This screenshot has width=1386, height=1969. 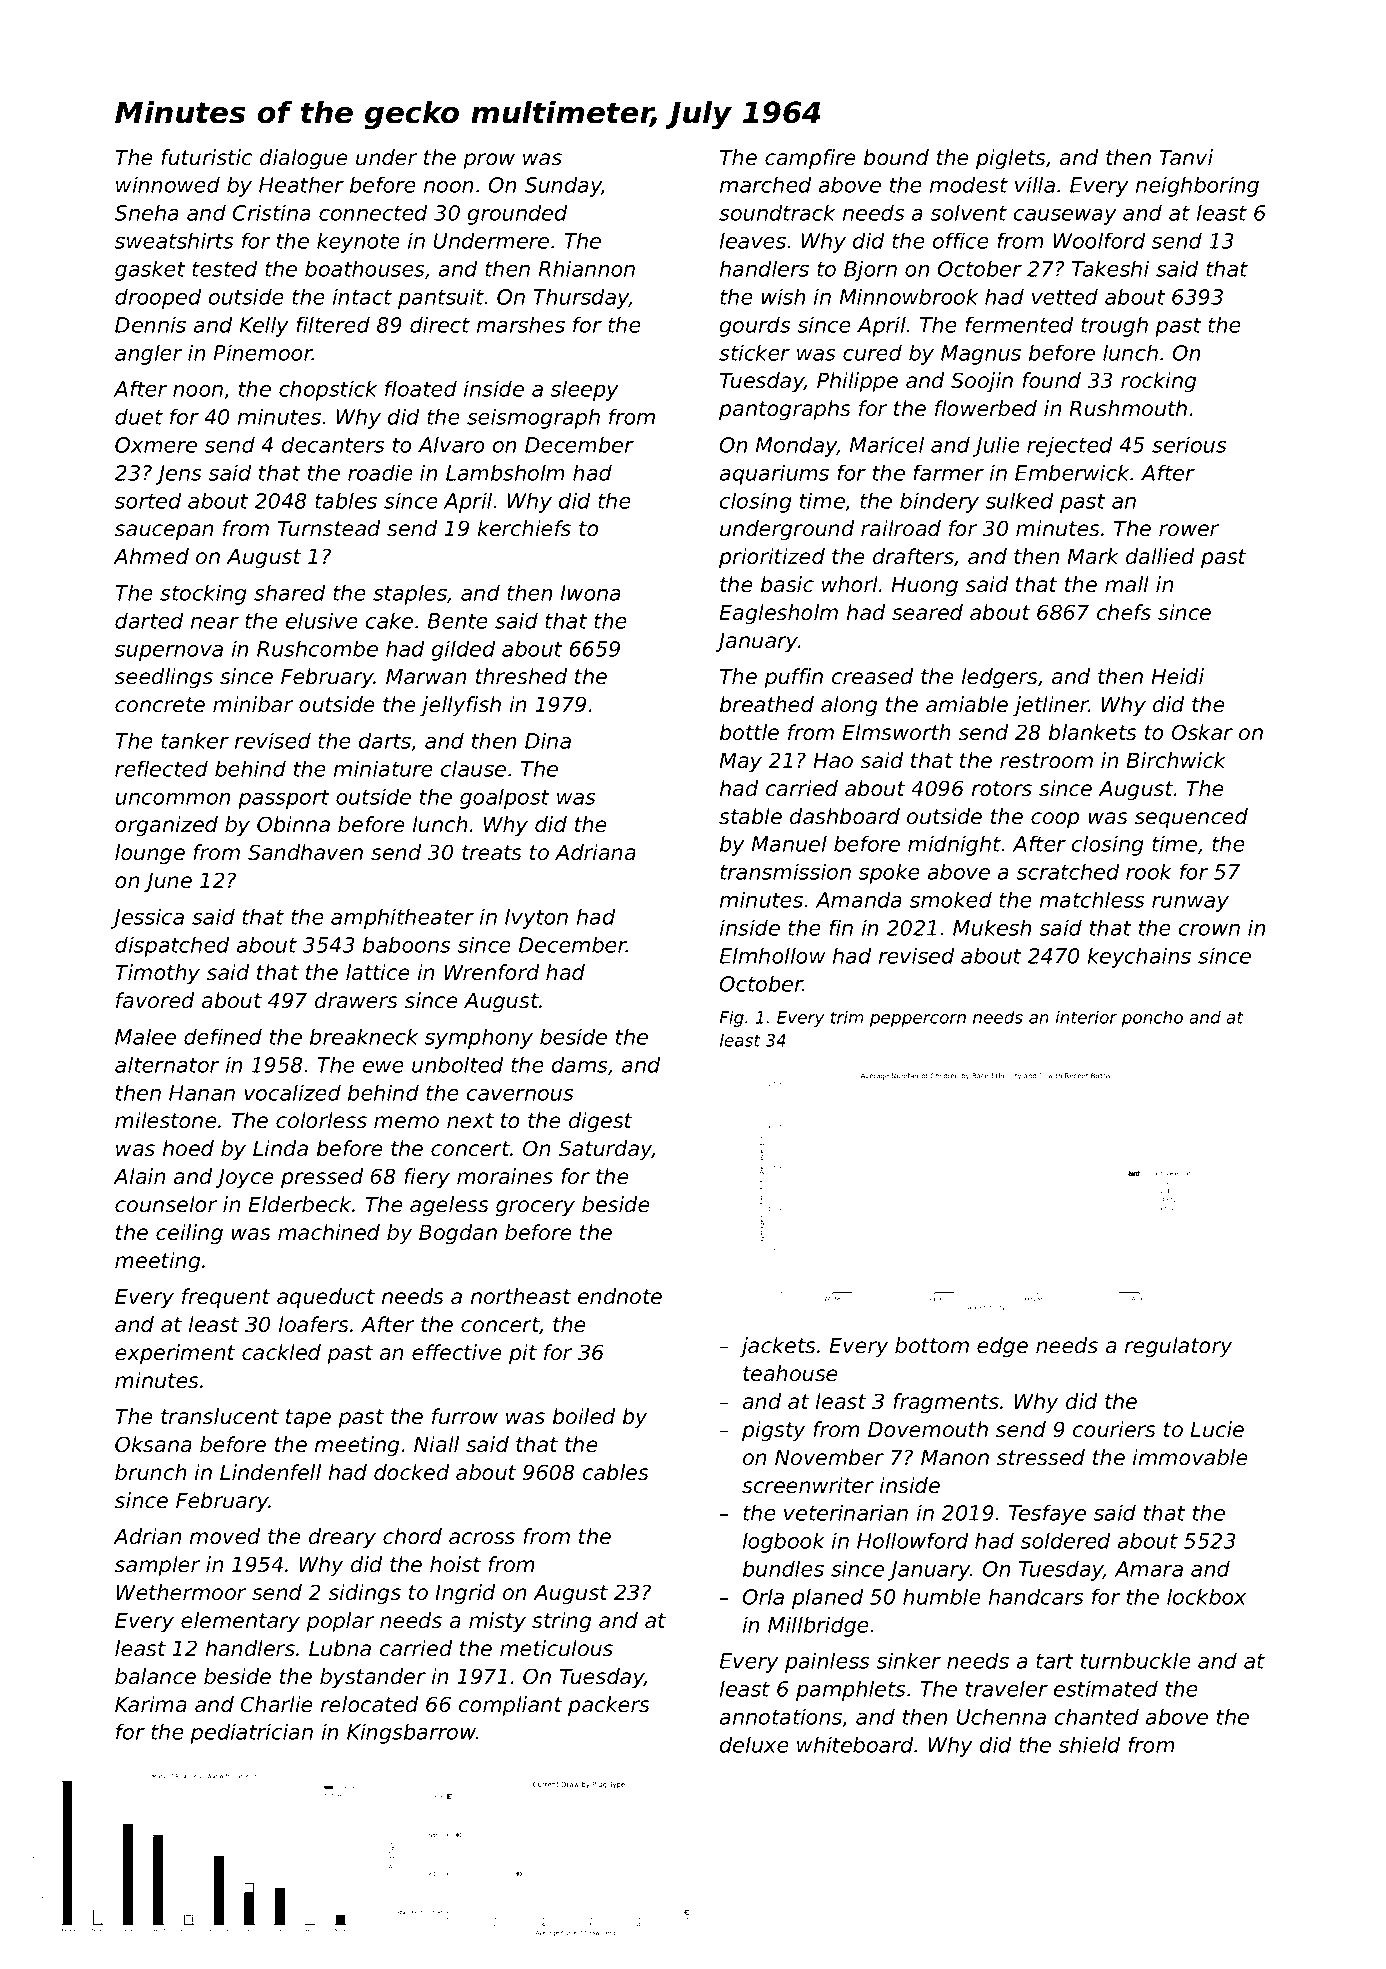 What do you see at coordinates (489, 161) in the screenshot?
I see `prow` at bounding box center [489, 161].
